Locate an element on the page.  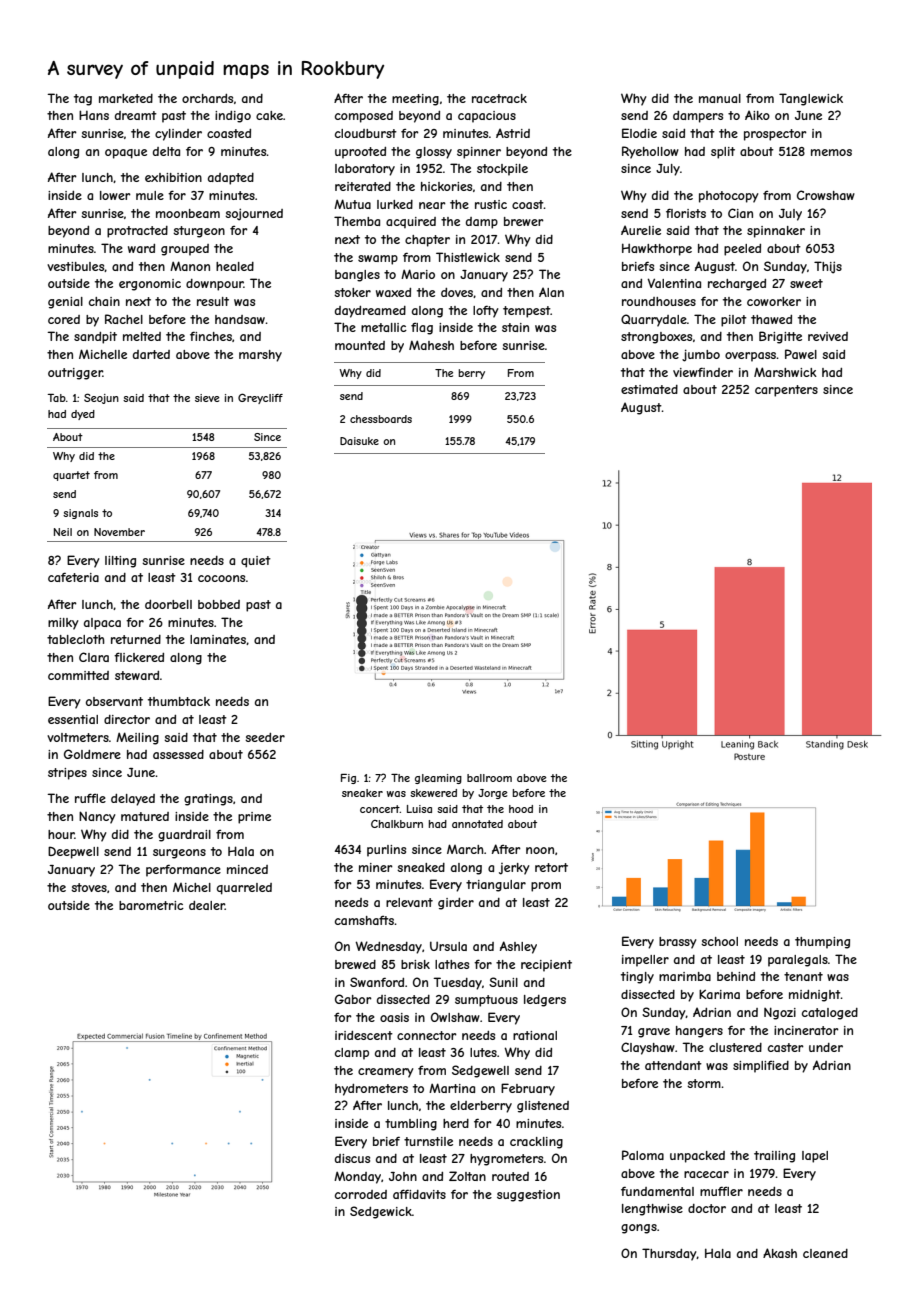
meeting is located at coordinates (415, 100).
